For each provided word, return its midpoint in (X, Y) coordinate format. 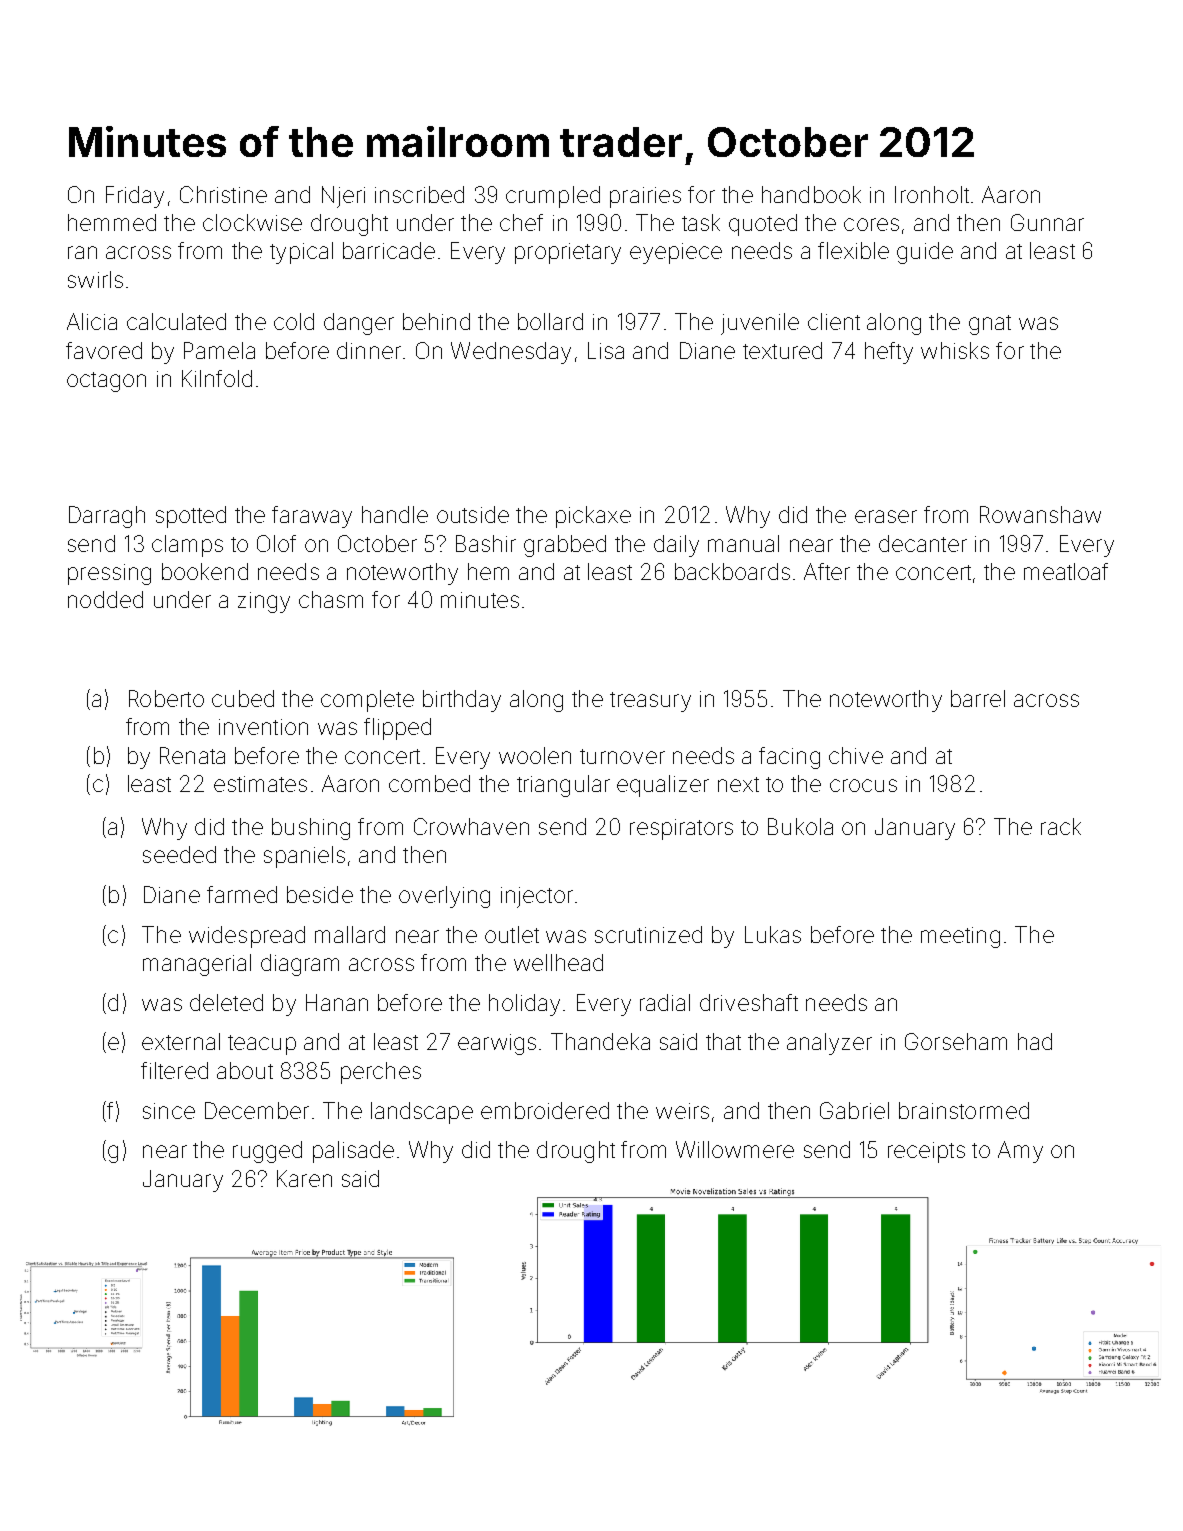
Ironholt (932, 194)
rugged (267, 1152)
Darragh (107, 517)
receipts (926, 1152)
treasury (650, 702)
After (827, 571)
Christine (223, 194)
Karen (304, 1178)
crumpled (553, 197)
